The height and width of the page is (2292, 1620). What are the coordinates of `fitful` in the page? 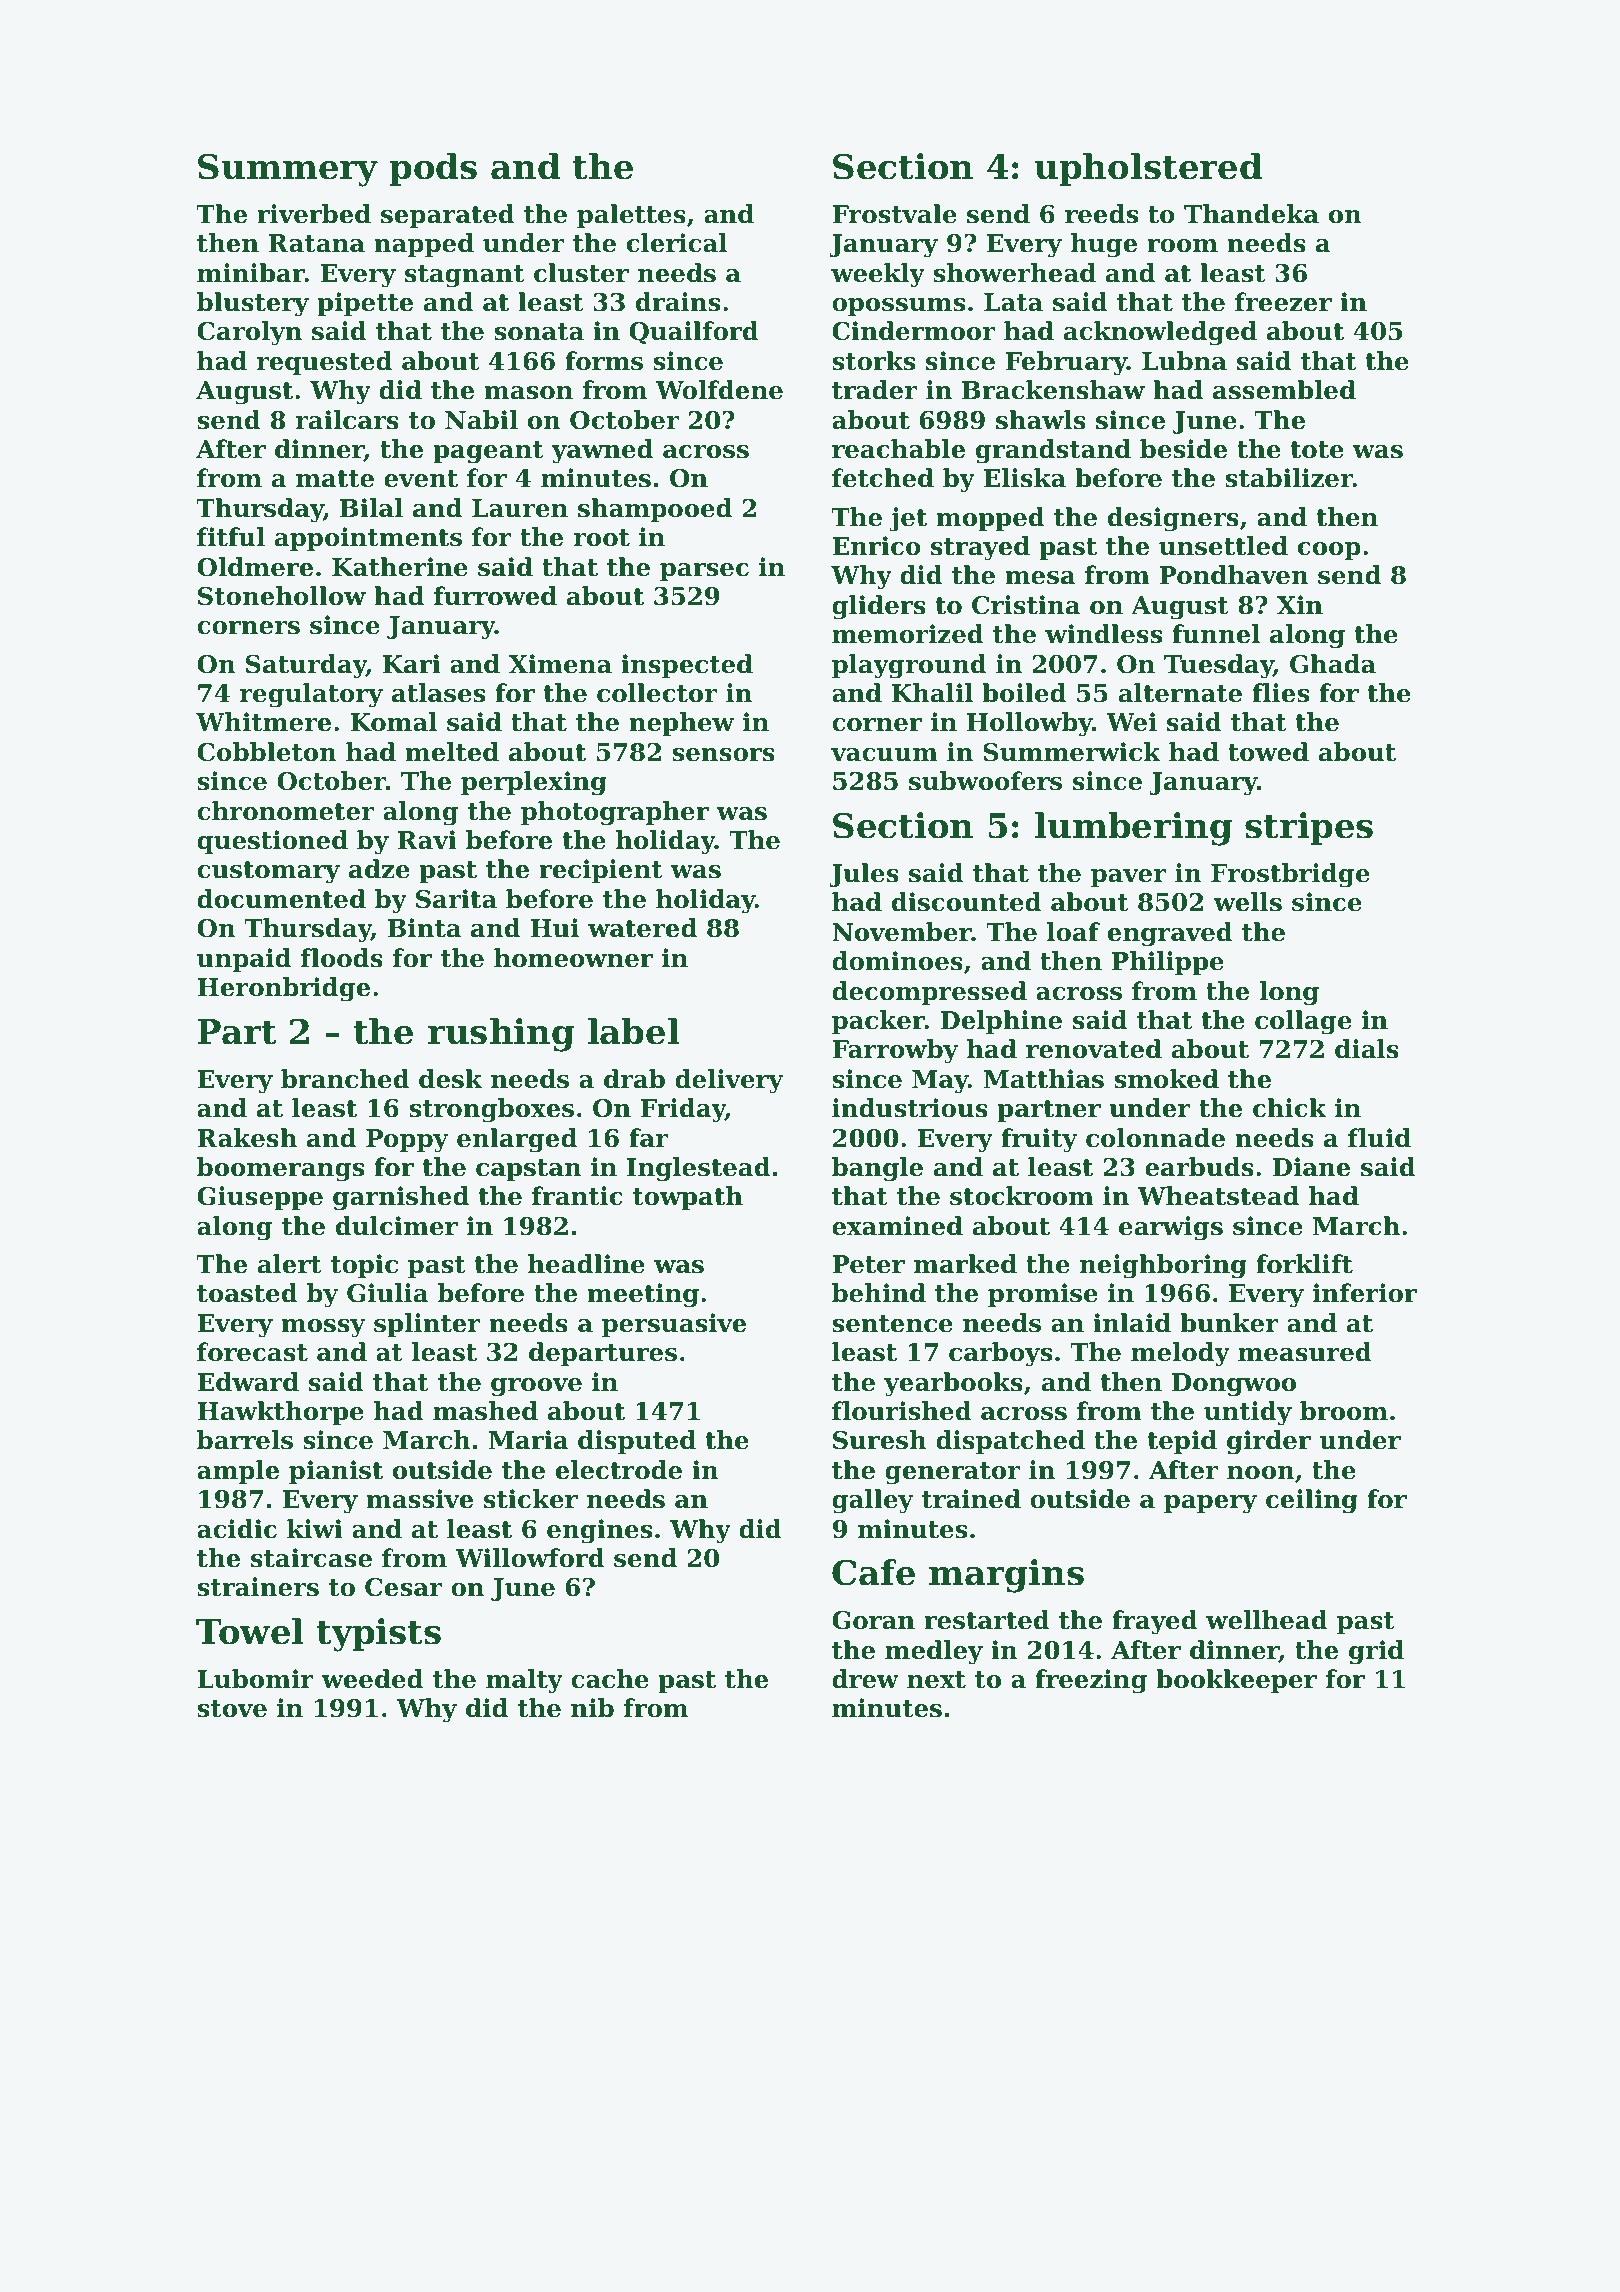 It's located at (231, 537).
